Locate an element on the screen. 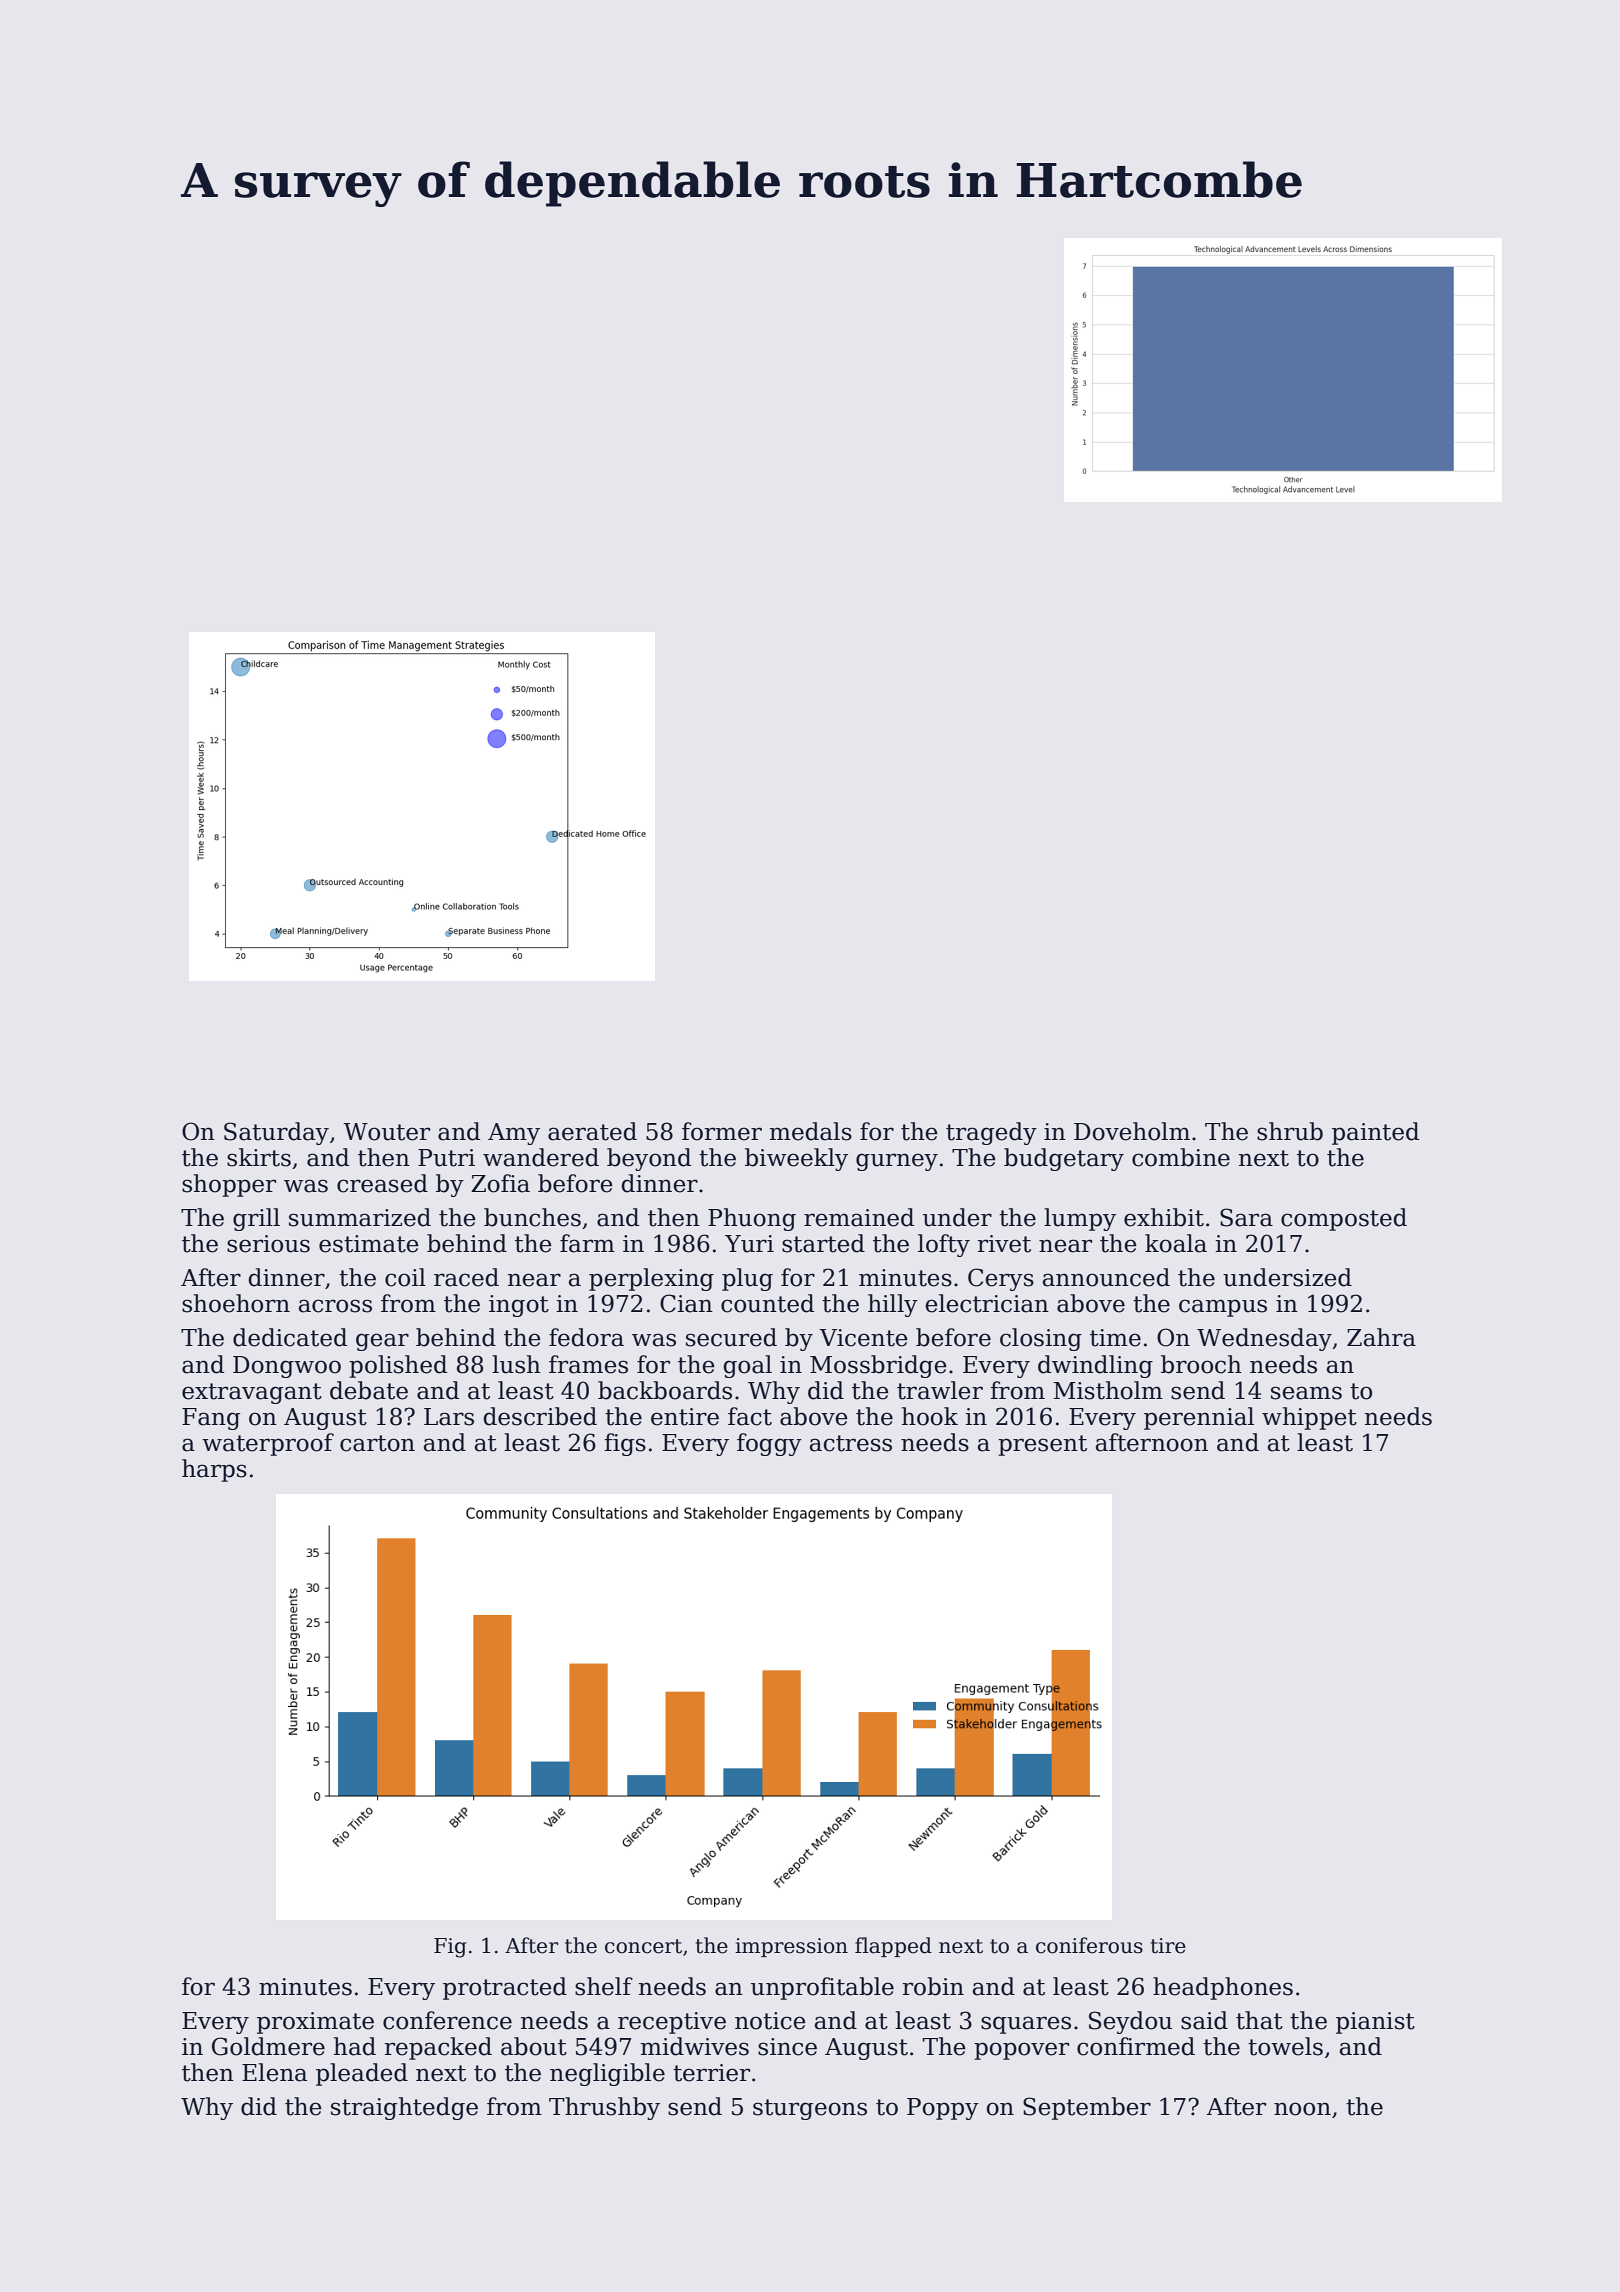 Image resolution: width=1620 pixels, height=2292 pixels. Zahra is located at coordinates (1381, 1337).
